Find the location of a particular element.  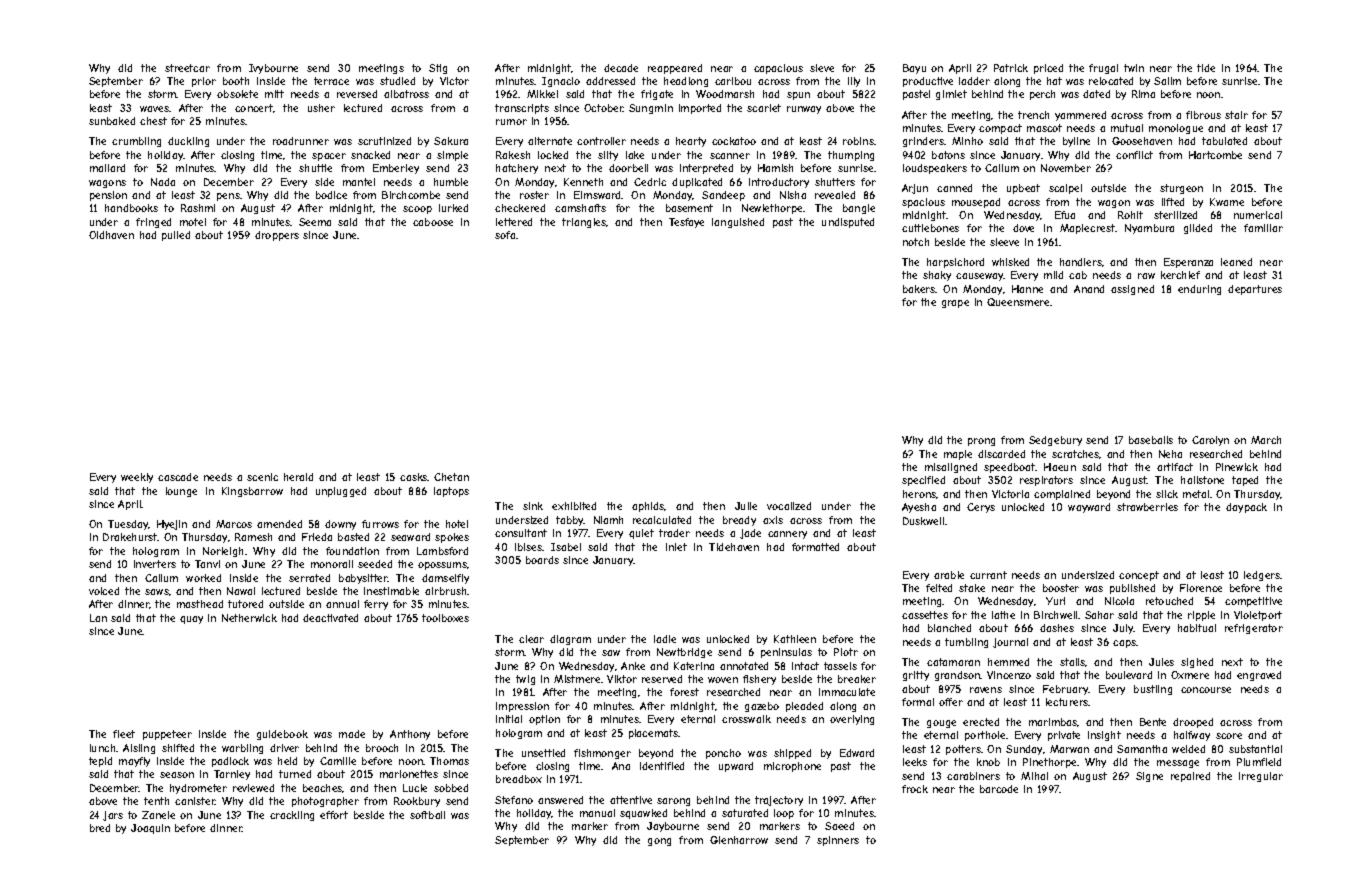

ferry is located at coordinates (376, 605).
